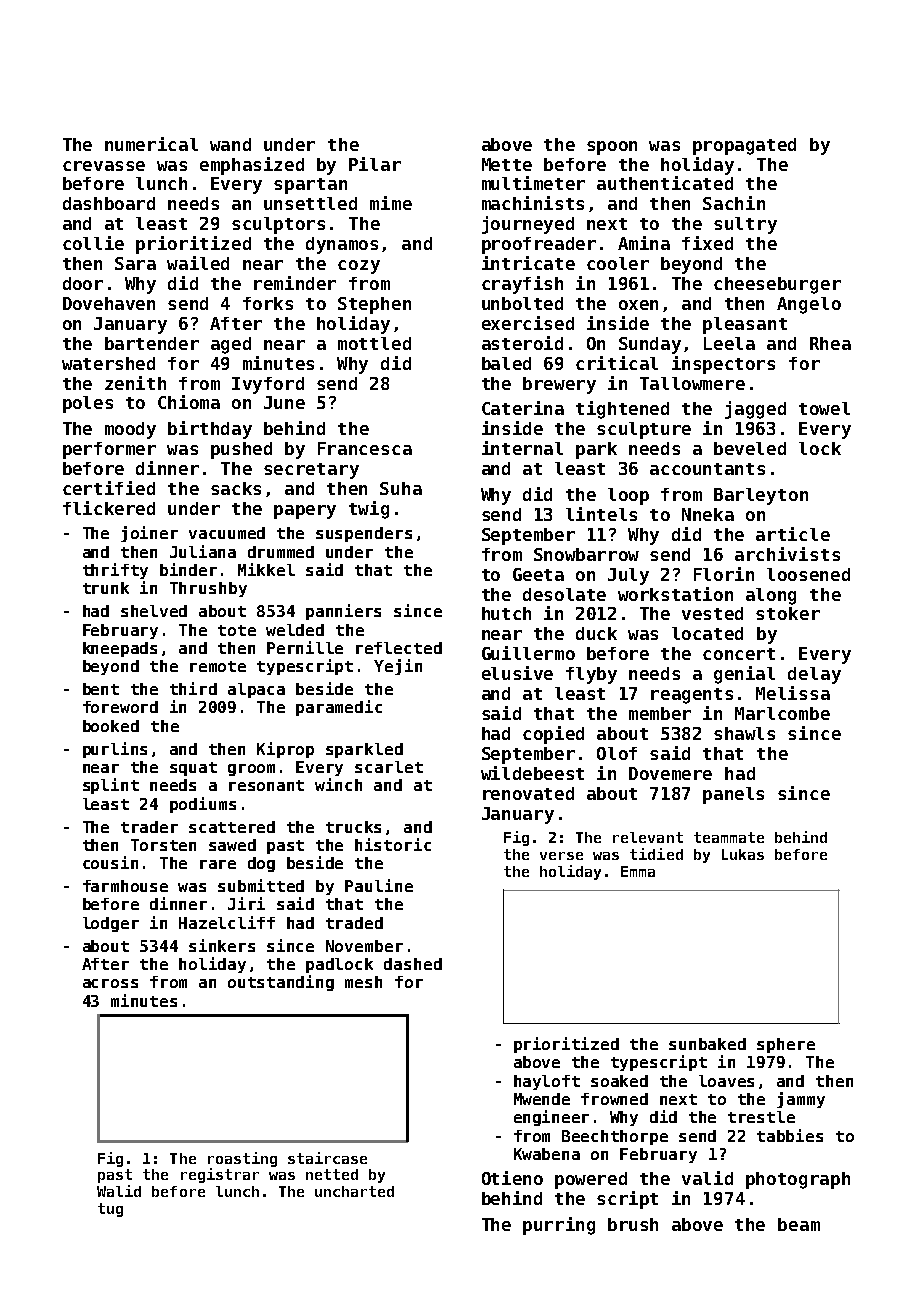 The height and width of the image is (1311, 924). What do you see at coordinates (252, 166) in the image?
I see `emphasized` at bounding box center [252, 166].
